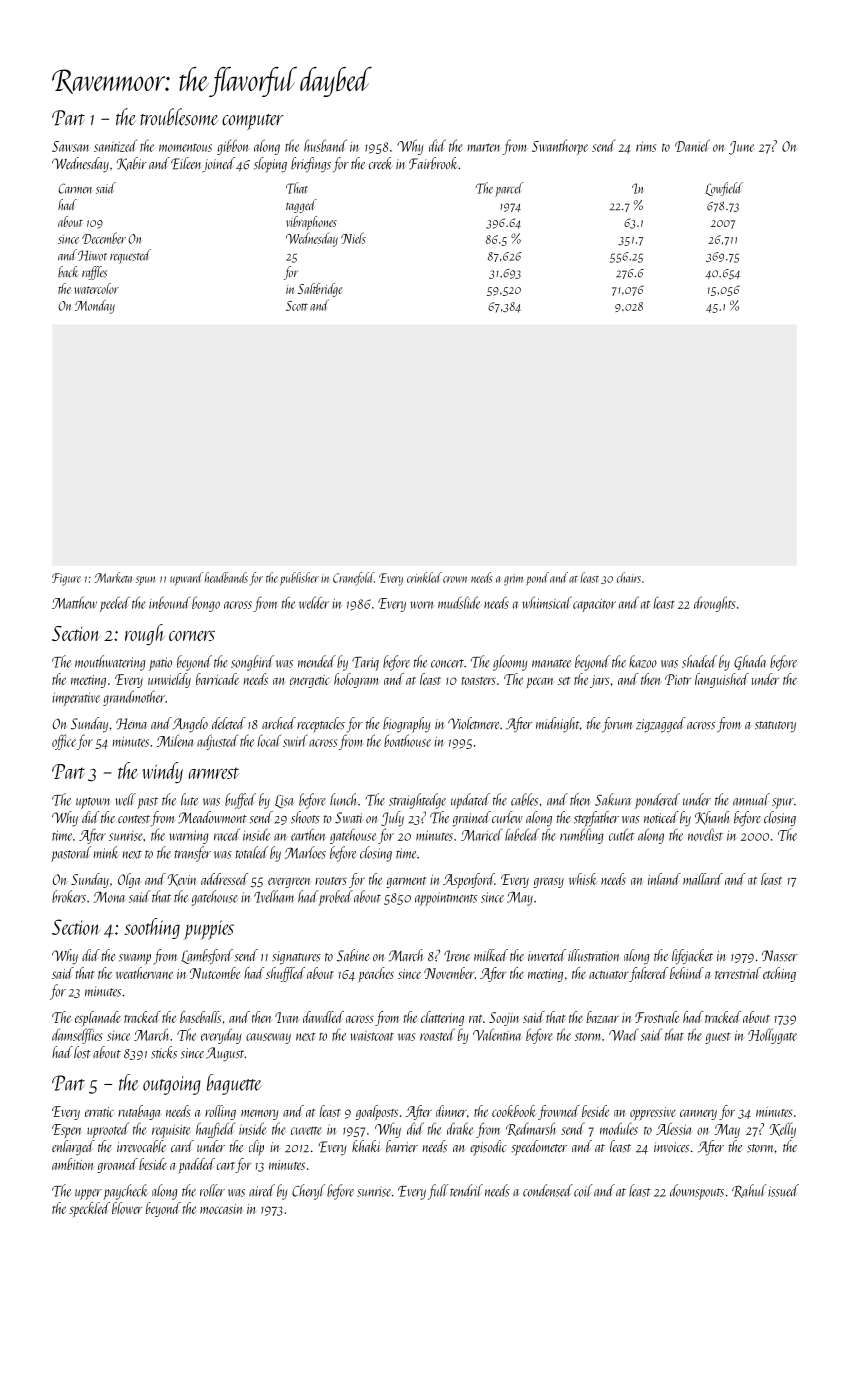 Image resolution: width=849 pixels, height=1400 pixels. Describe the element at coordinates (438, 1192) in the page. I see `full` at that location.
